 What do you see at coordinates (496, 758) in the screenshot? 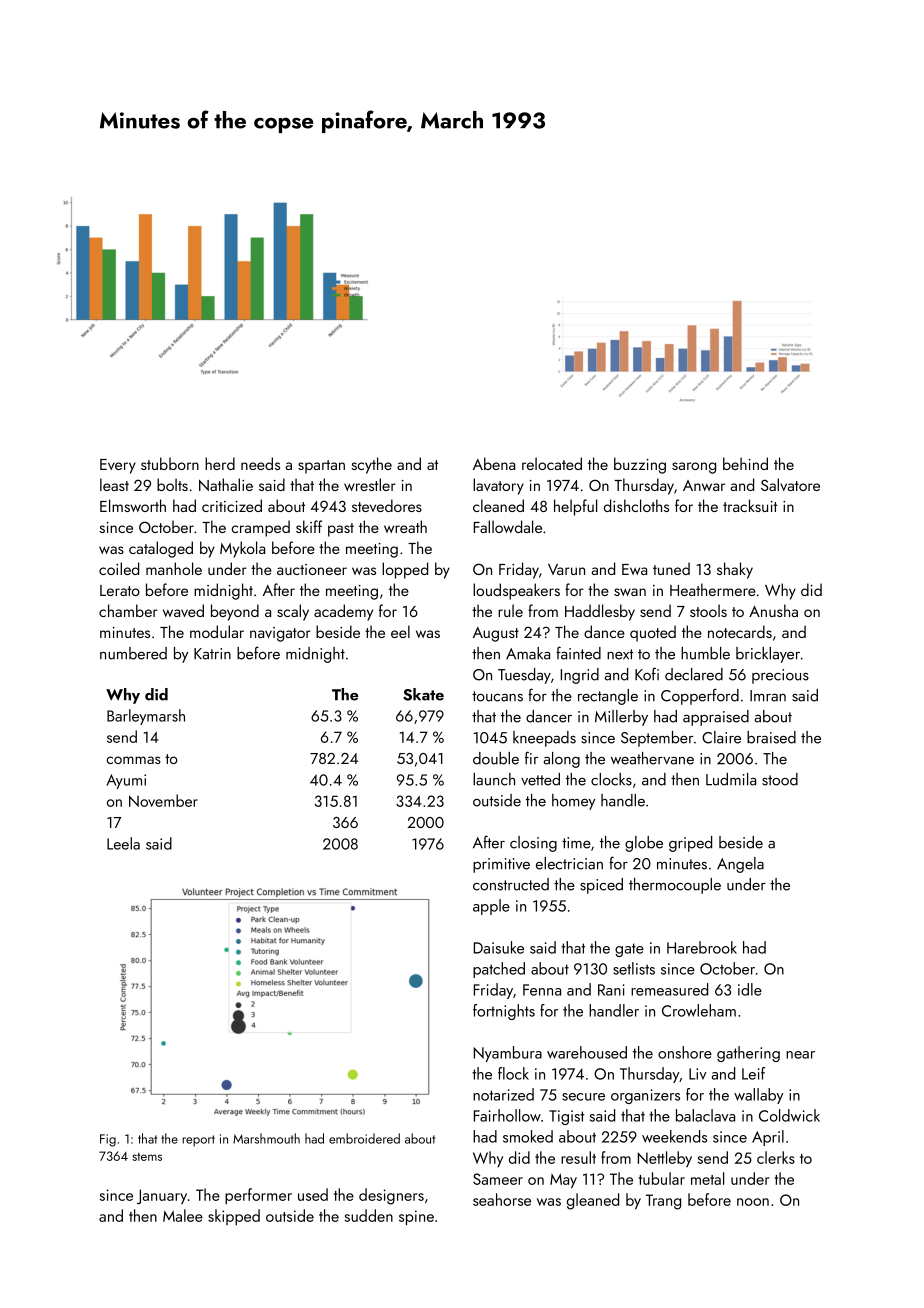
I see `double` at bounding box center [496, 758].
